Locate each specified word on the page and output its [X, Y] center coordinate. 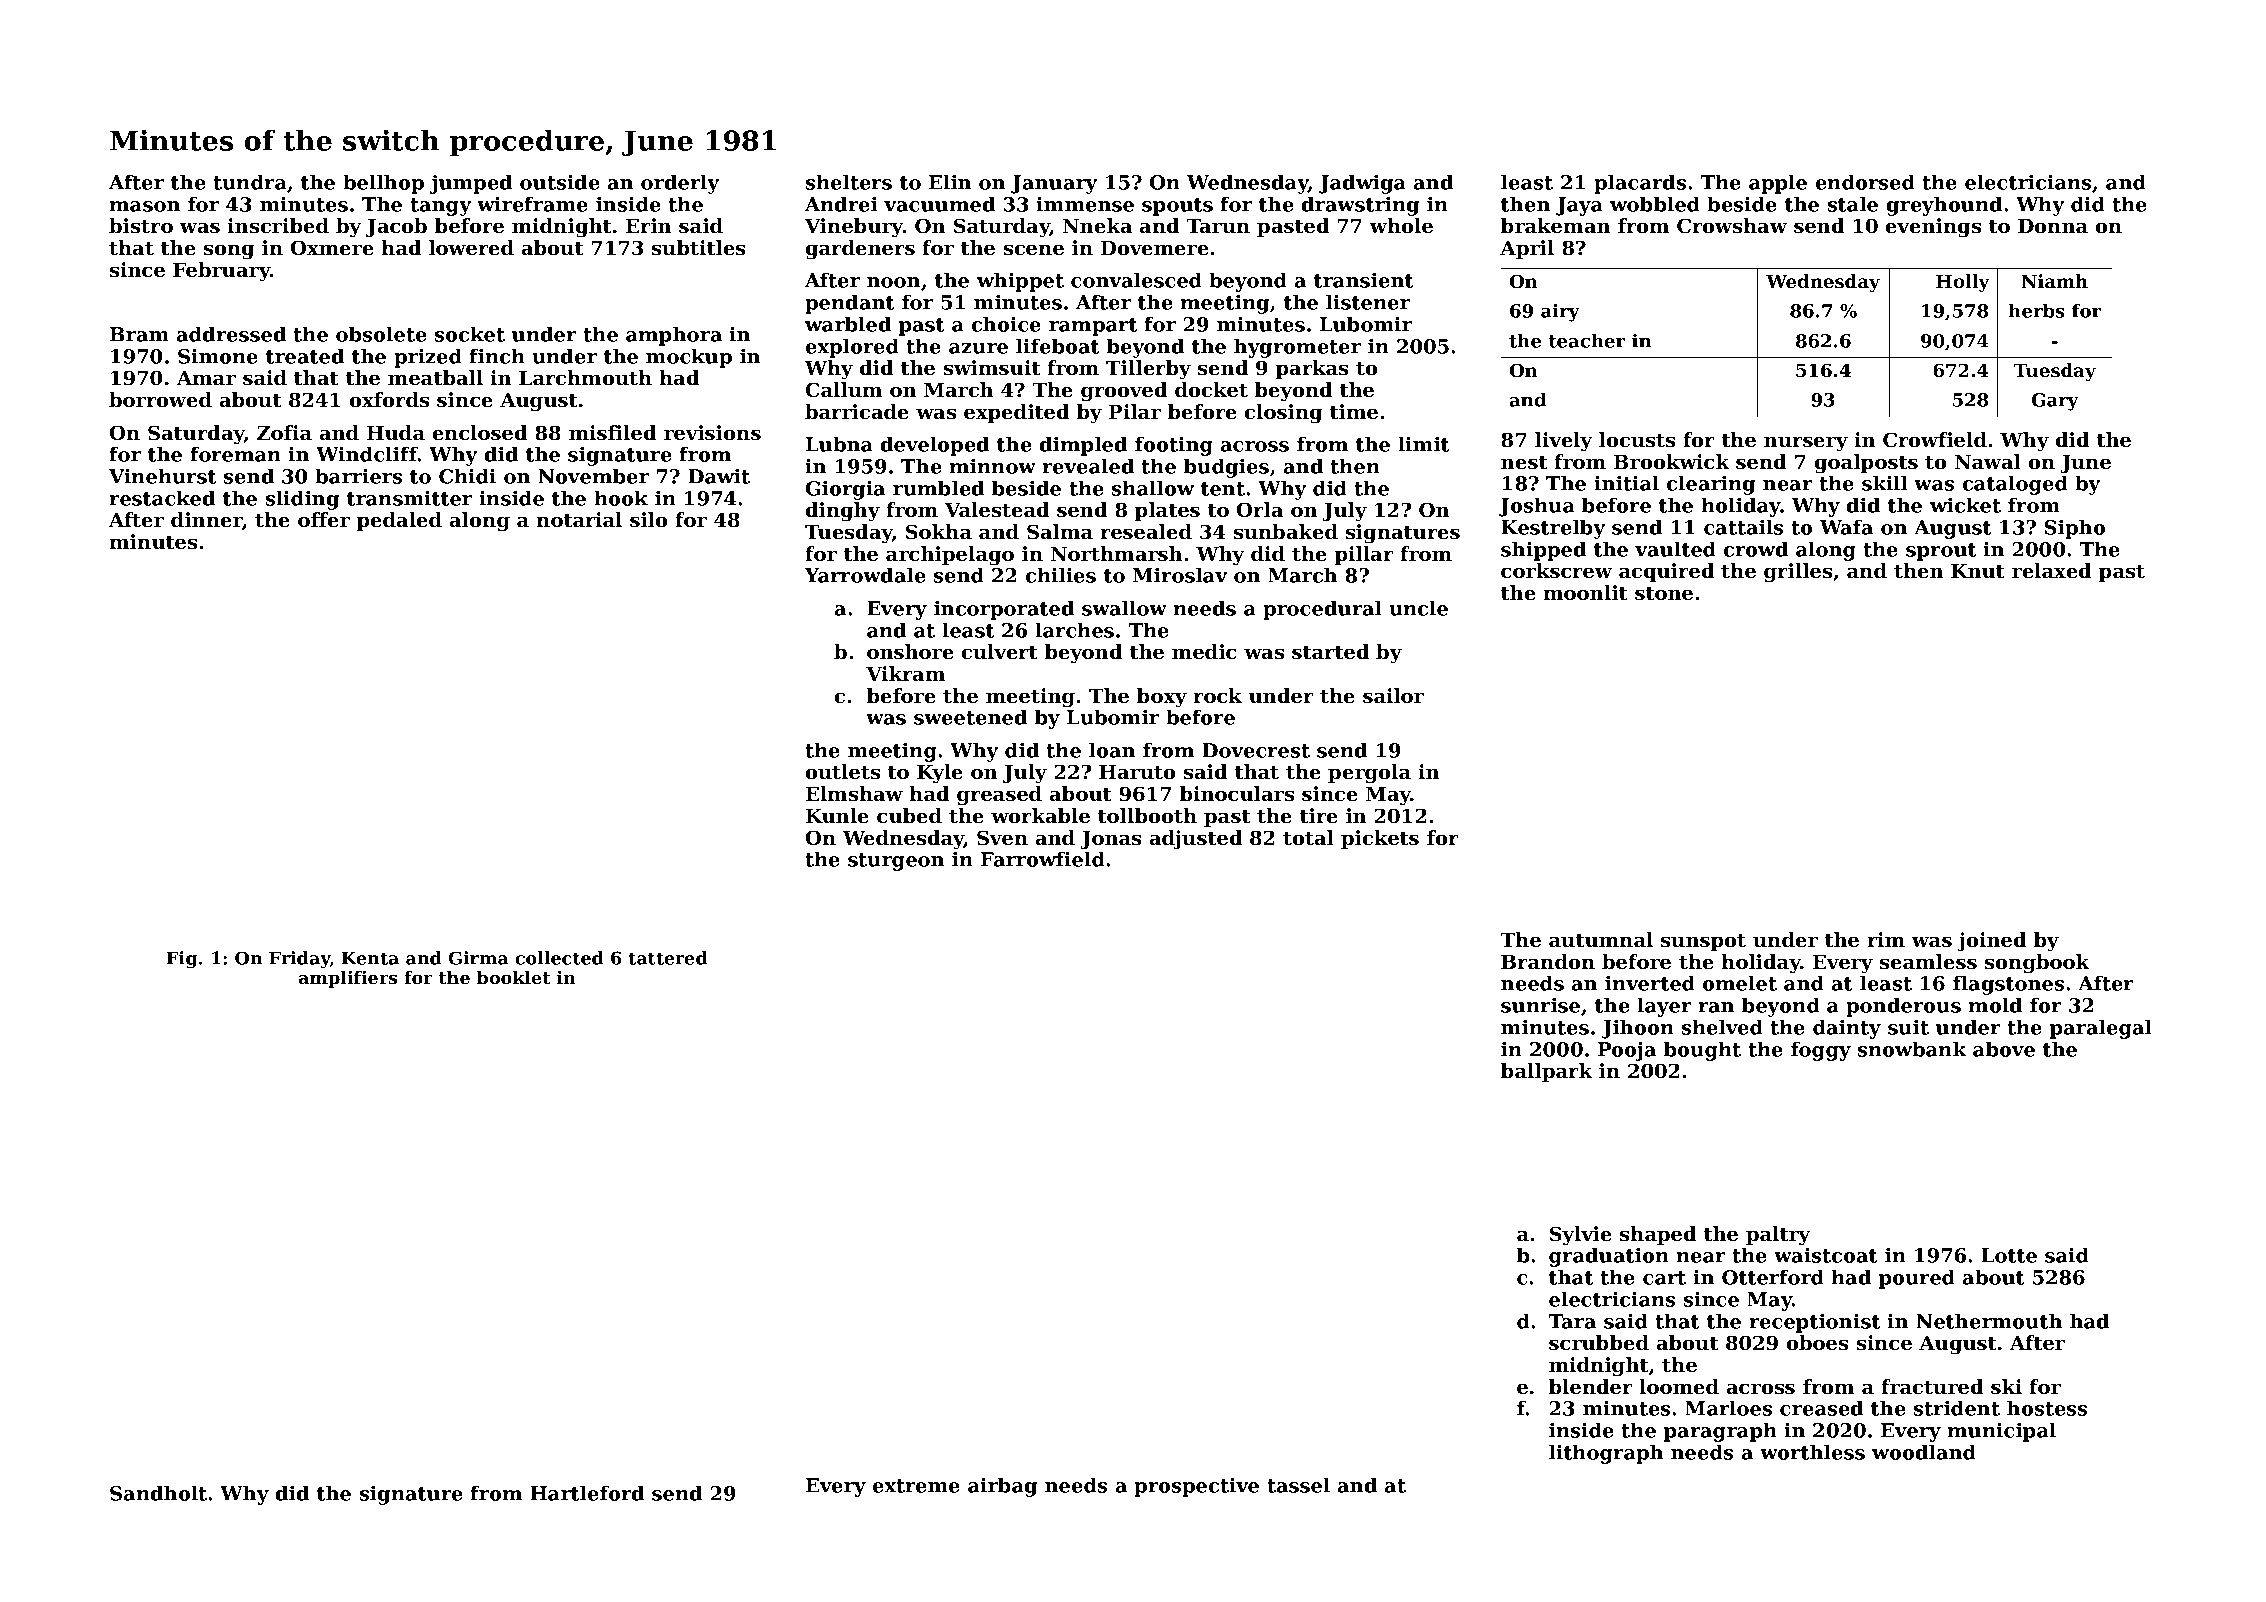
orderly [680, 184]
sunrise [1540, 1005]
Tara [1572, 1321]
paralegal [2101, 1029]
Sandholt [158, 1493]
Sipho [2075, 529]
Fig [182, 960]
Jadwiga [1362, 184]
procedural [1322, 610]
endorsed [1865, 182]
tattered [667, 958]
